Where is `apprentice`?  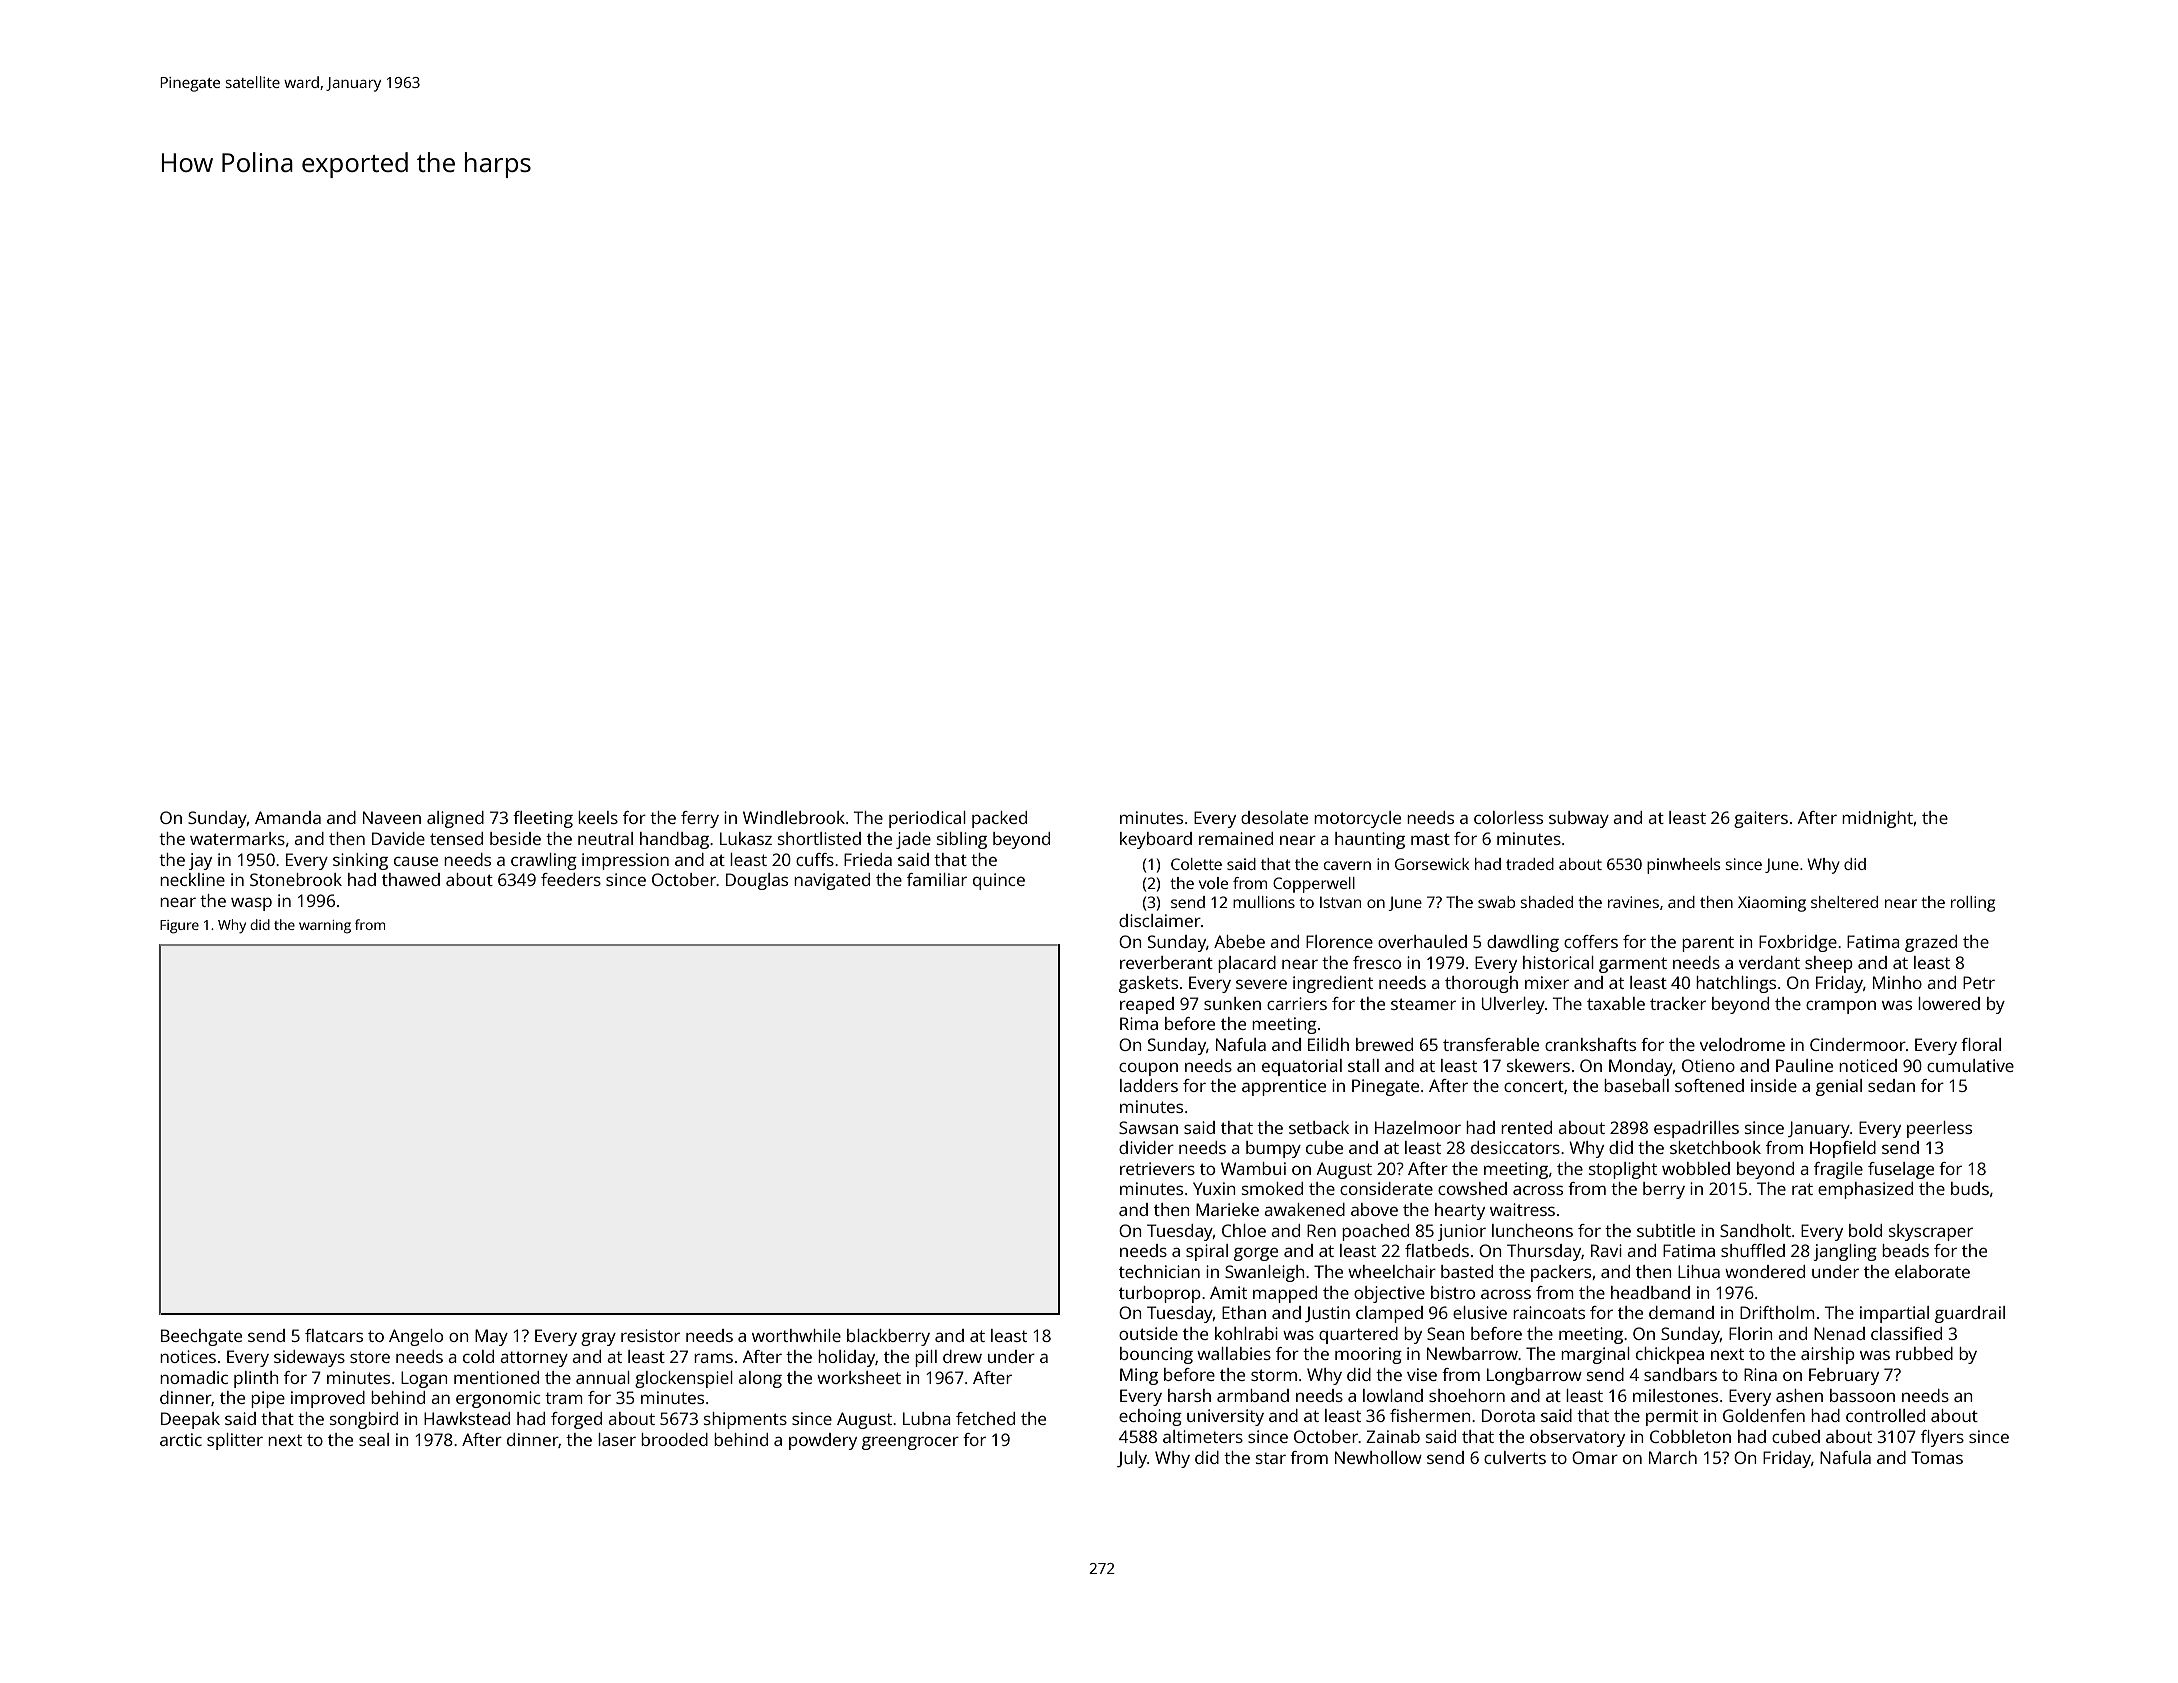
apprentice is located at coordinates (1284, 1087).
